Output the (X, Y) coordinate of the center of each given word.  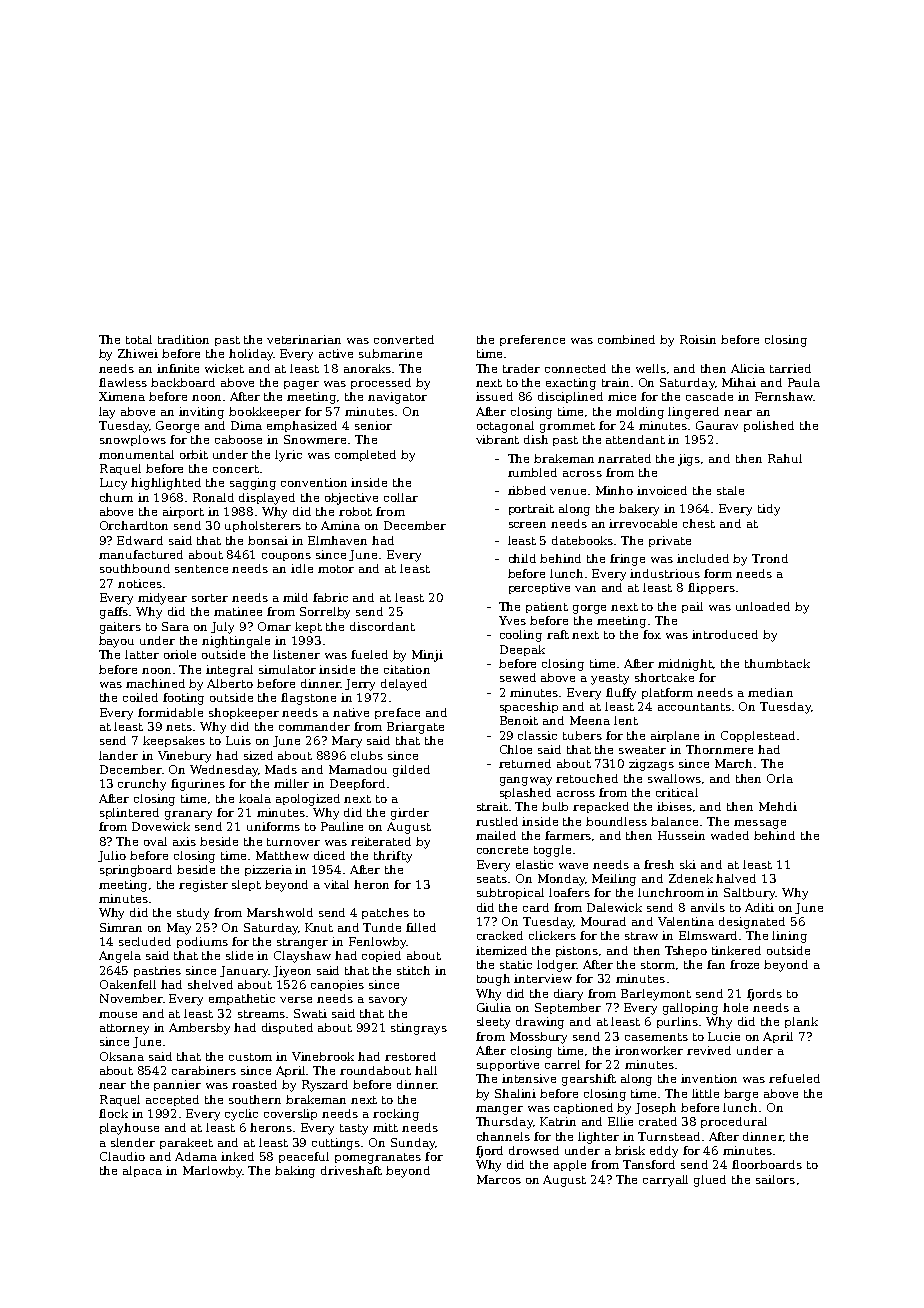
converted (404, 339)
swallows (674, 778)
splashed (525, 793)
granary (188, 815)
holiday (251, 355)
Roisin (698, 339)
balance (674, 821)
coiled (140, 697)
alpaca (142, 1171)
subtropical (510, 893)
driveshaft (351, 1170)
